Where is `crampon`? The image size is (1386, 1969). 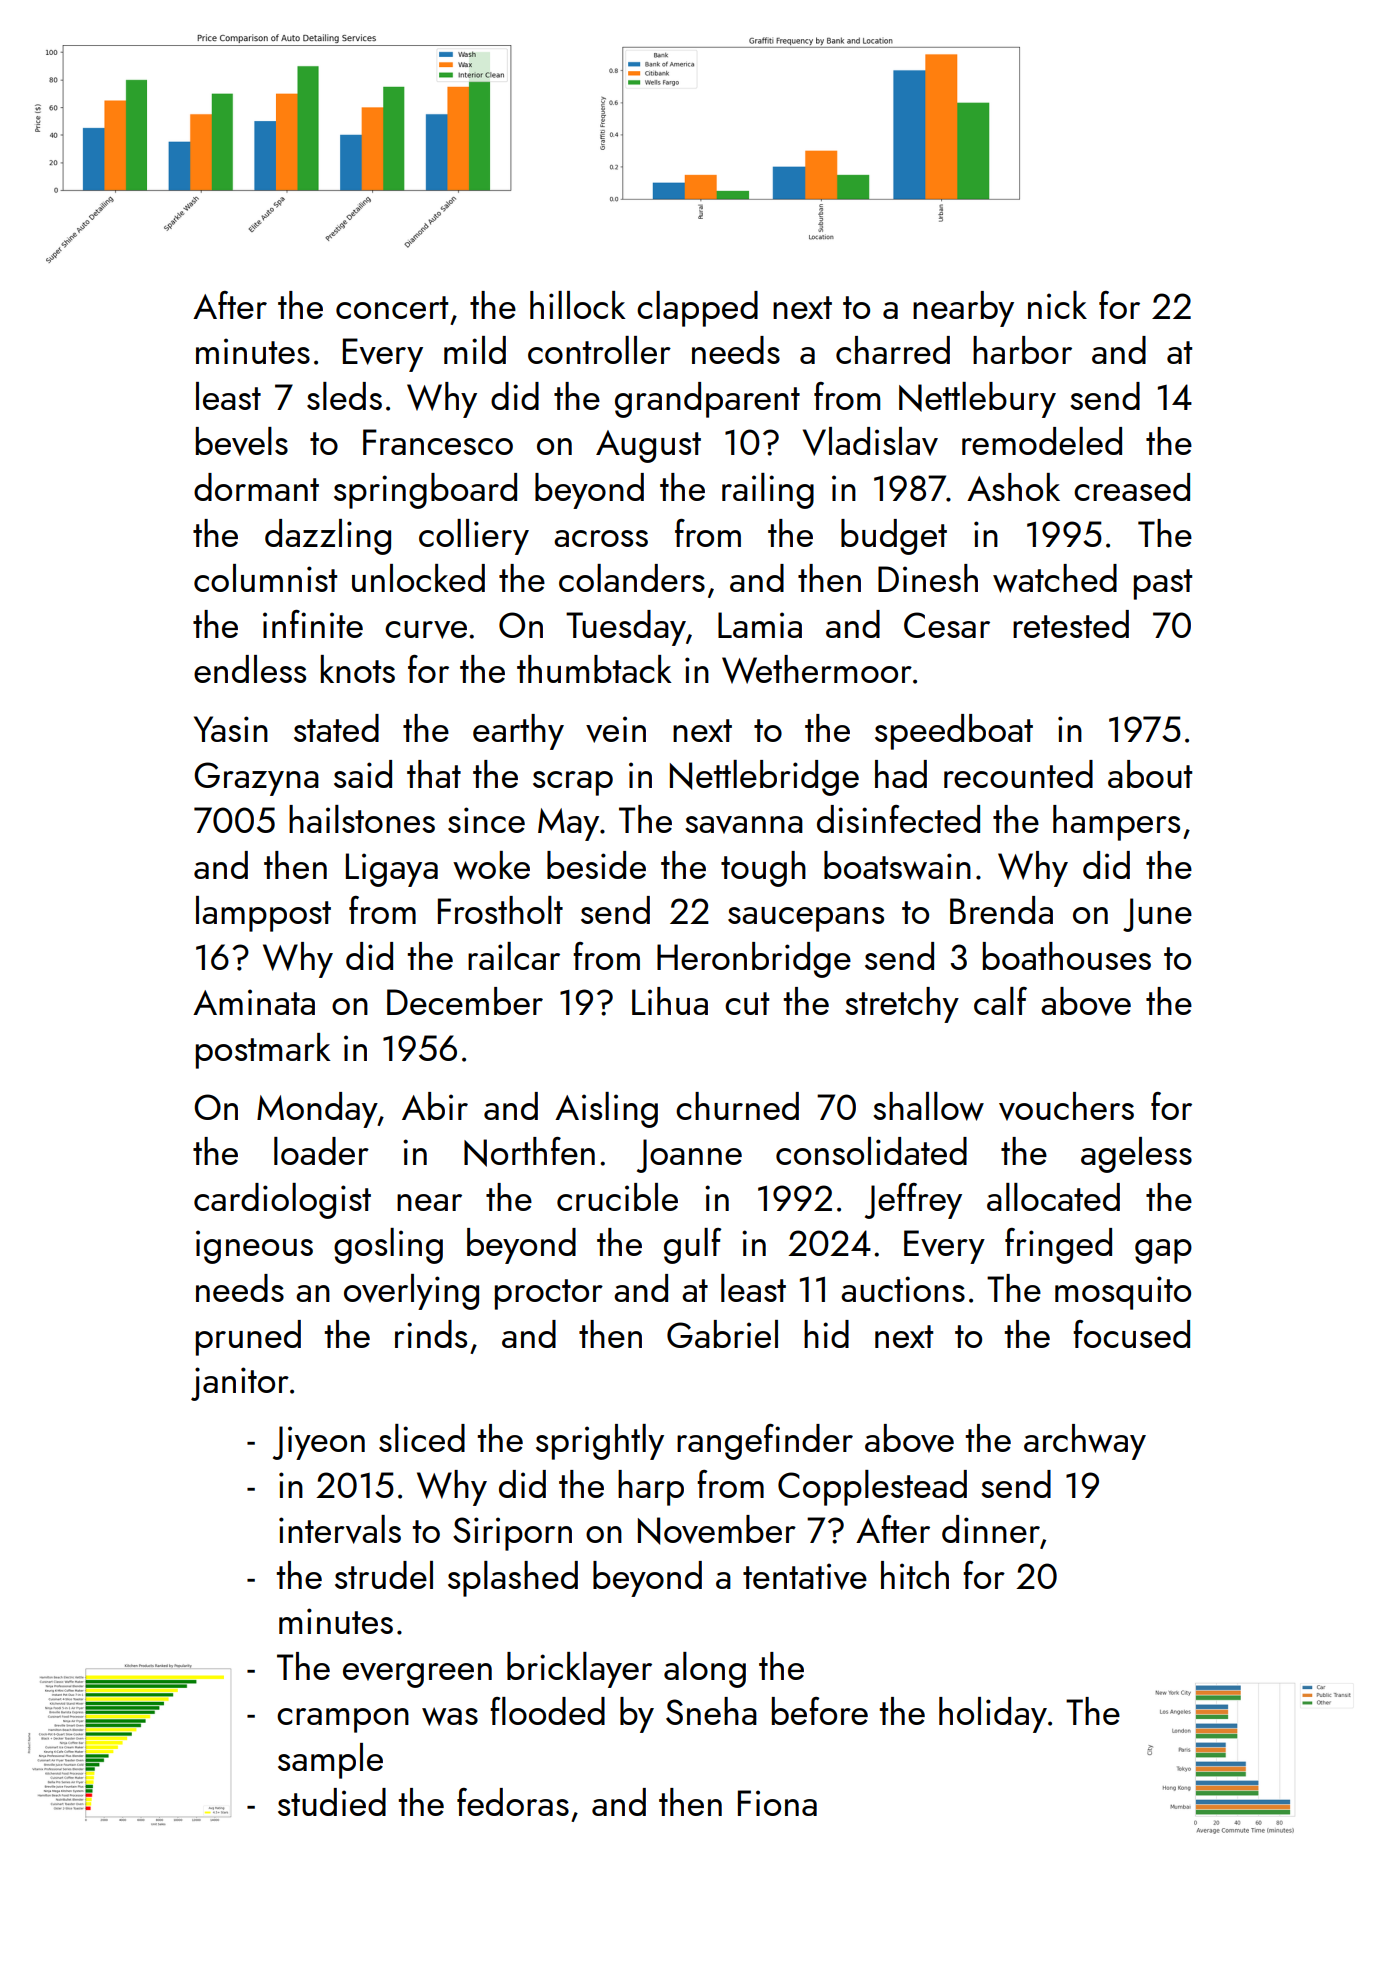 crampon is located at coordinates (343, 1720).
